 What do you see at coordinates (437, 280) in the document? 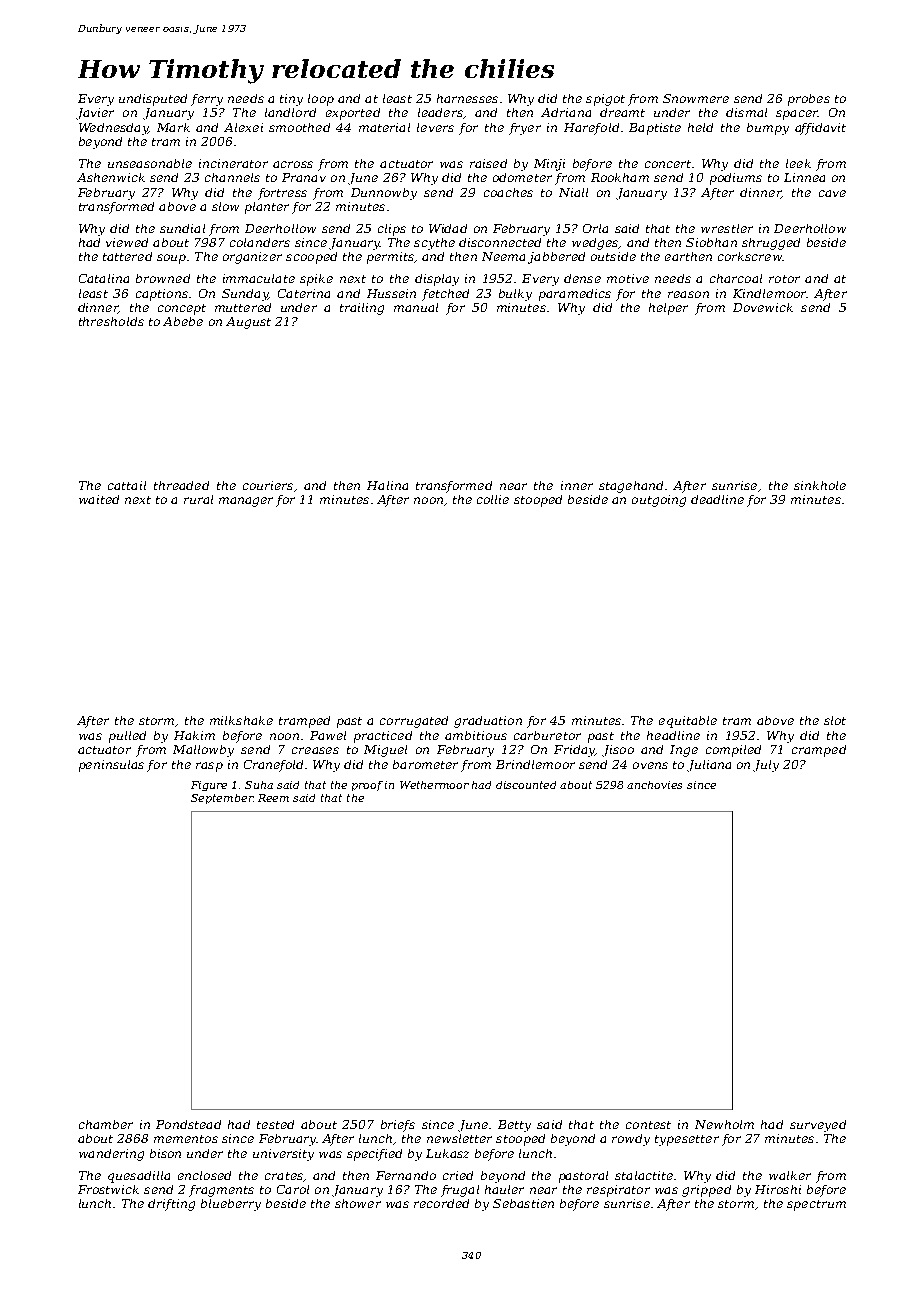
I see `display` at bounding box center [437, 280].
